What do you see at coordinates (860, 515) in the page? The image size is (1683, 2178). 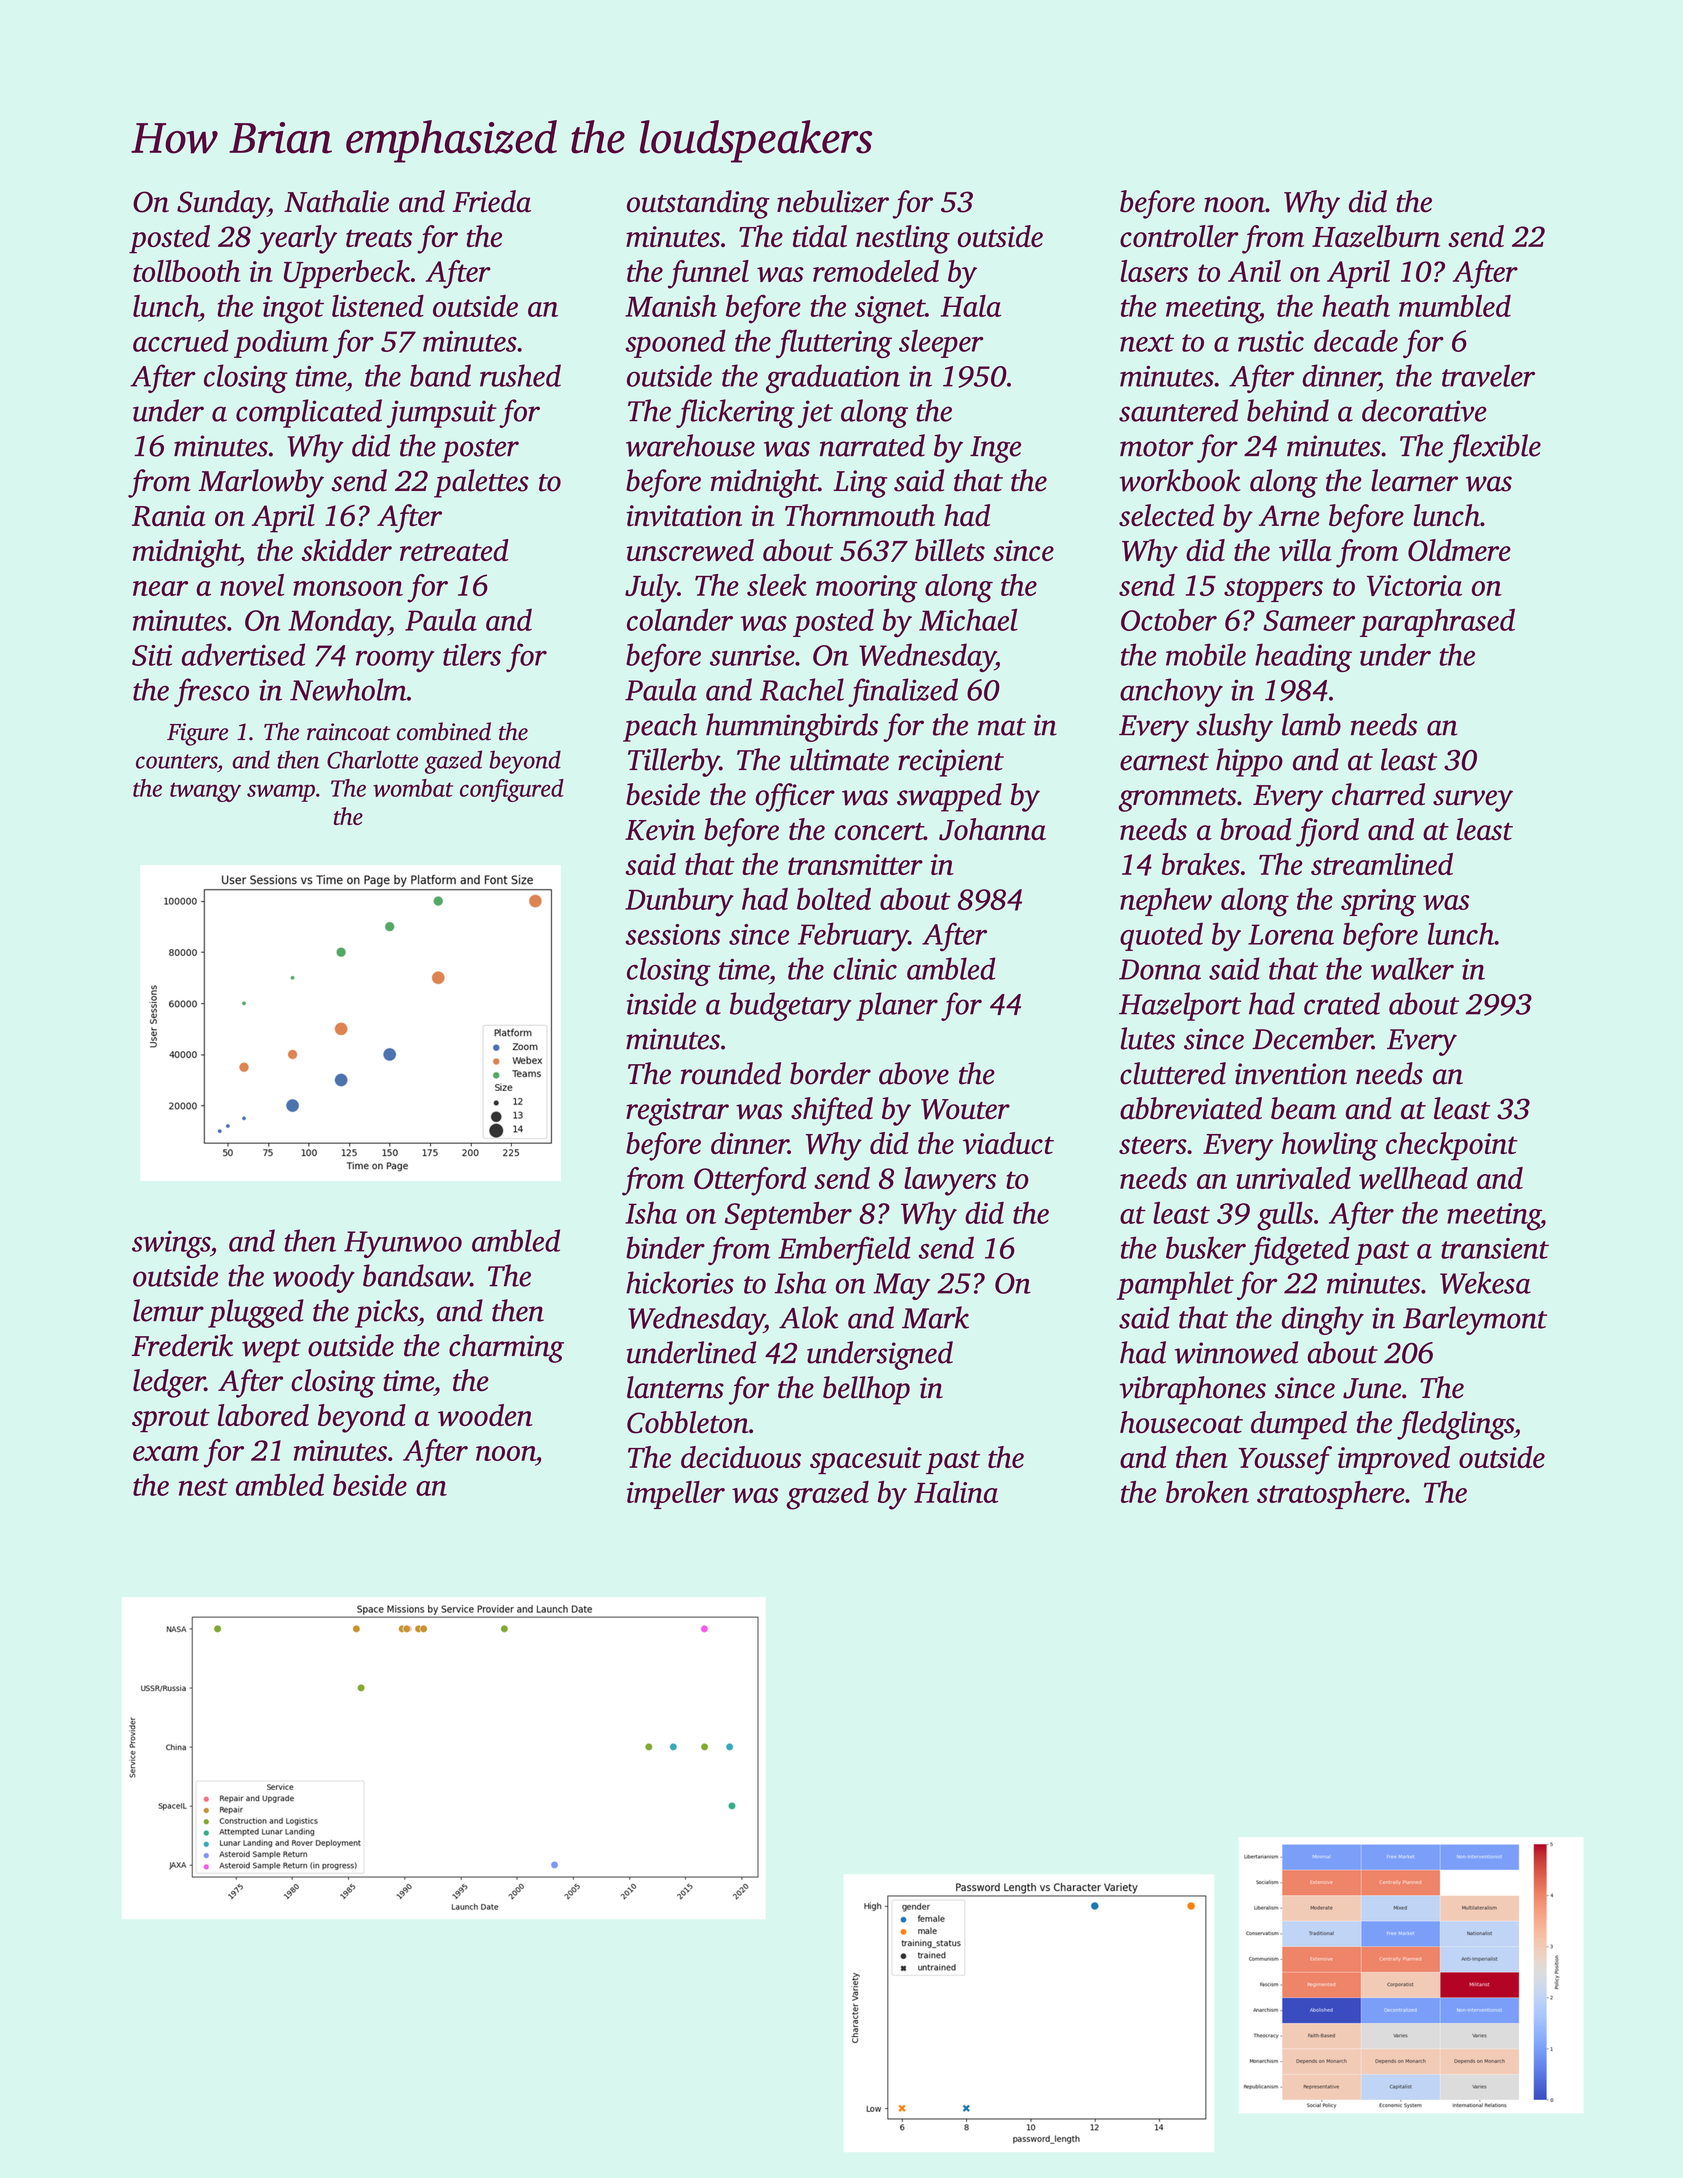 I see `Thornmouth` at bounding box center [860, 515].
